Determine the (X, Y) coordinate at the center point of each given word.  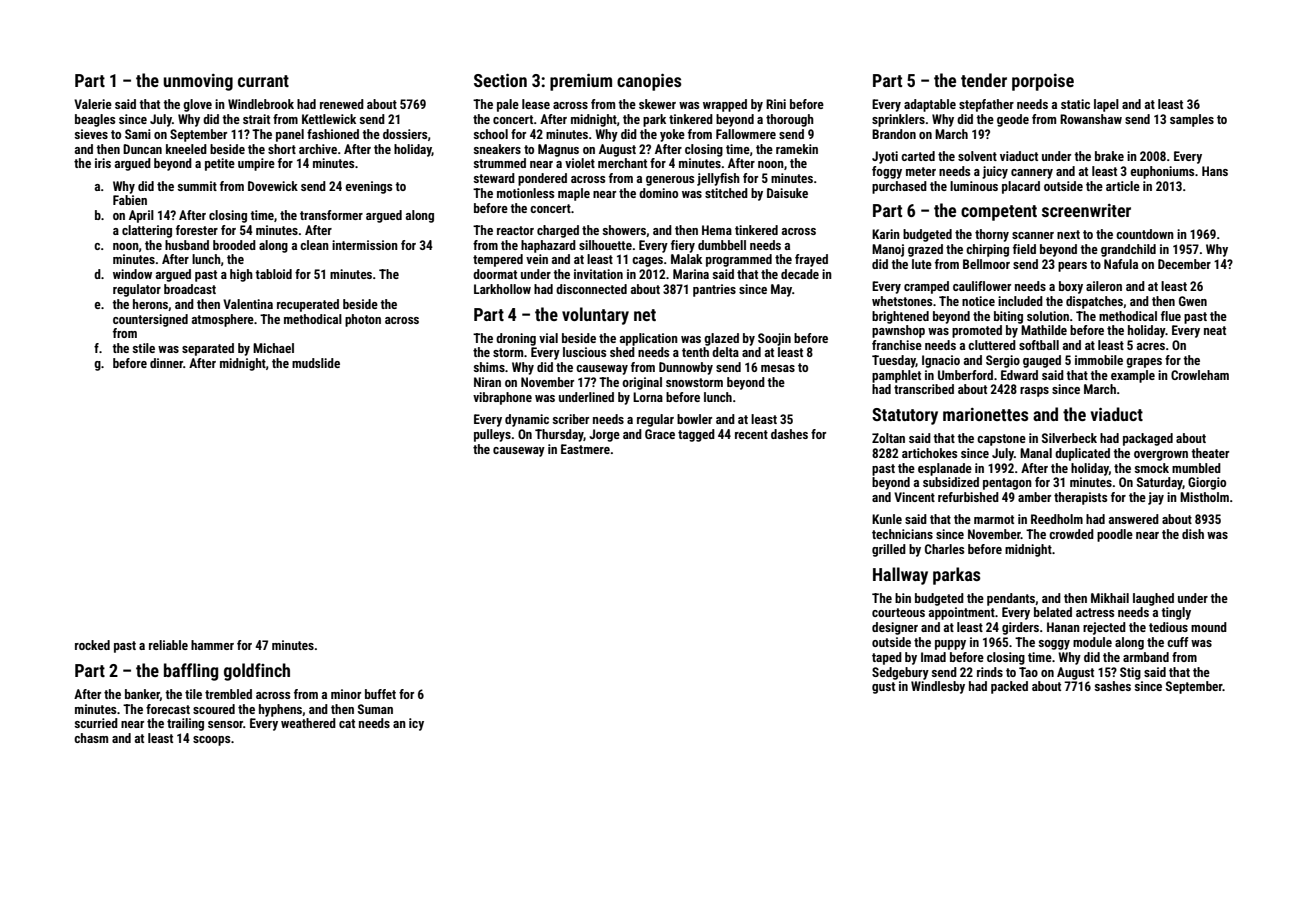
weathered (308, 723)
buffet (380, 694)
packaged (1148, 439)
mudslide (316, 363)
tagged (696, 435)
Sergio (1003, 361)
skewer (657, 104)
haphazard (548, 246)
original (642, 383)
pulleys (492, 435)
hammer (212, 645)
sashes (1113, 686)
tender (984, 80)
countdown (1145, 234)
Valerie (93, 104)
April (141, 216)
